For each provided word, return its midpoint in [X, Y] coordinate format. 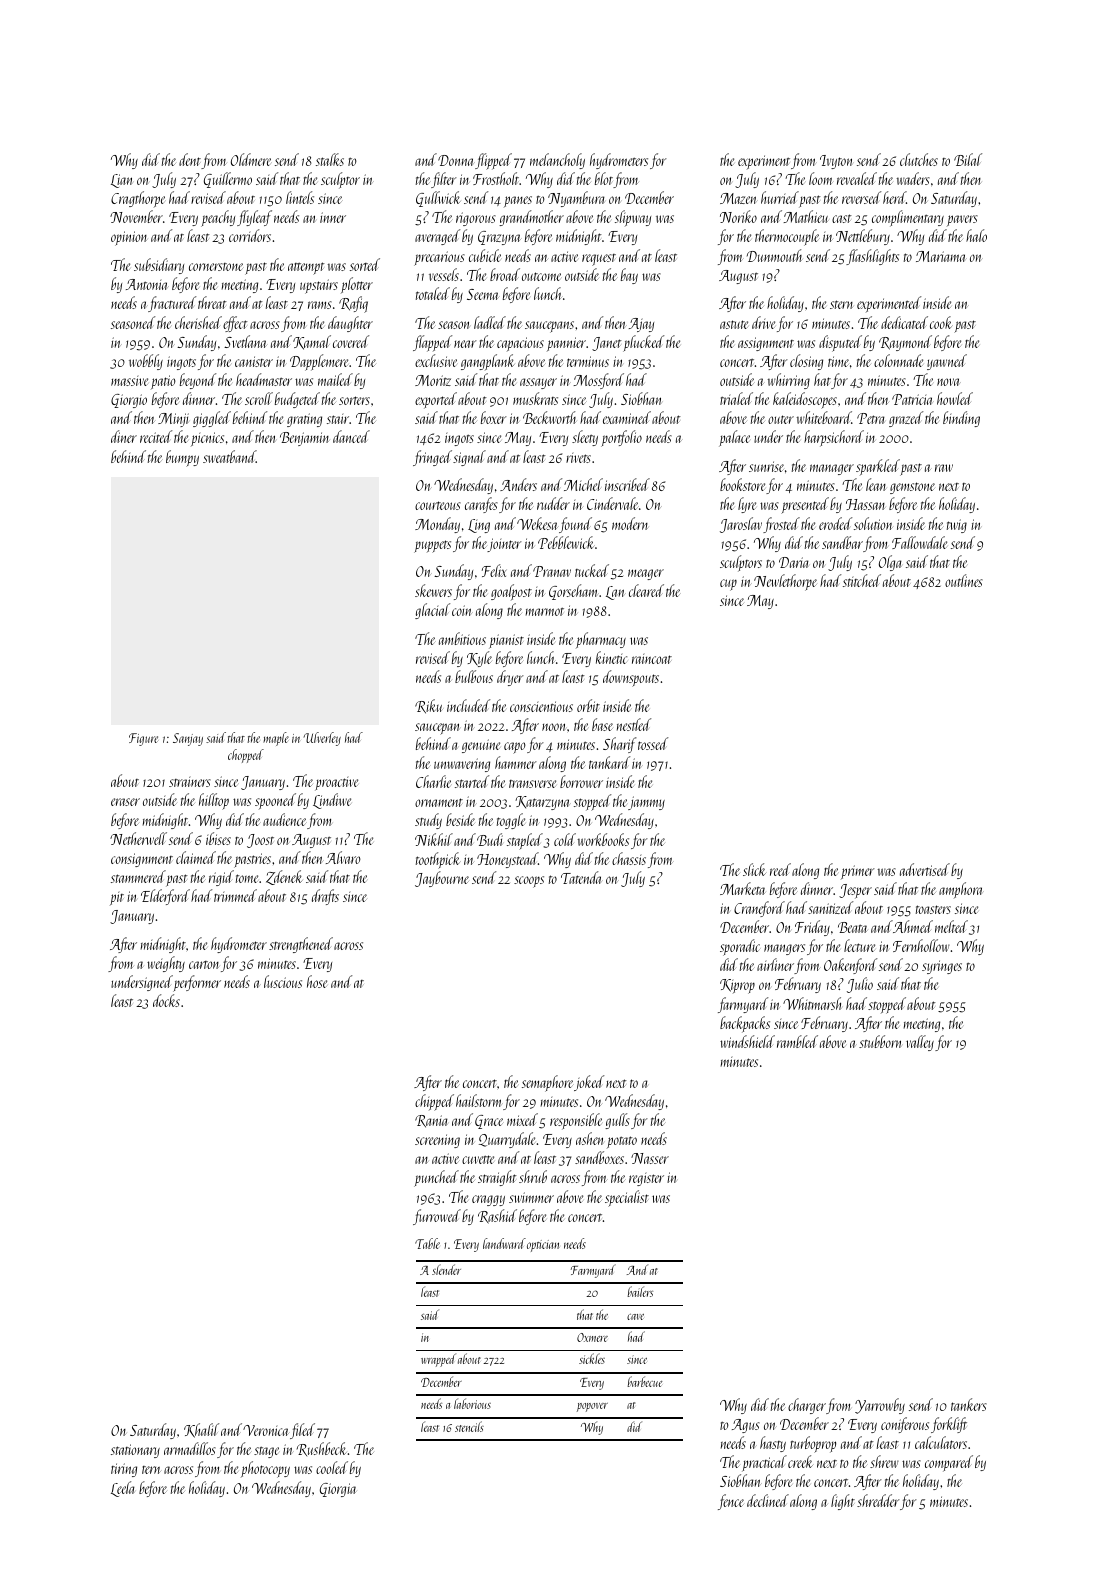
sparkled [878, 467]
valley [920, 1043]
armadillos [190, 1448]
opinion [129, 238]
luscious [283, 981]
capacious [520, 344]
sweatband [229, 456]
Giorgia [338, 1490]
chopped [246, 756]
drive [763, 322]
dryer [510, 678]
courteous [438, 505]
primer [858, 872]
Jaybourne [442, 879]
